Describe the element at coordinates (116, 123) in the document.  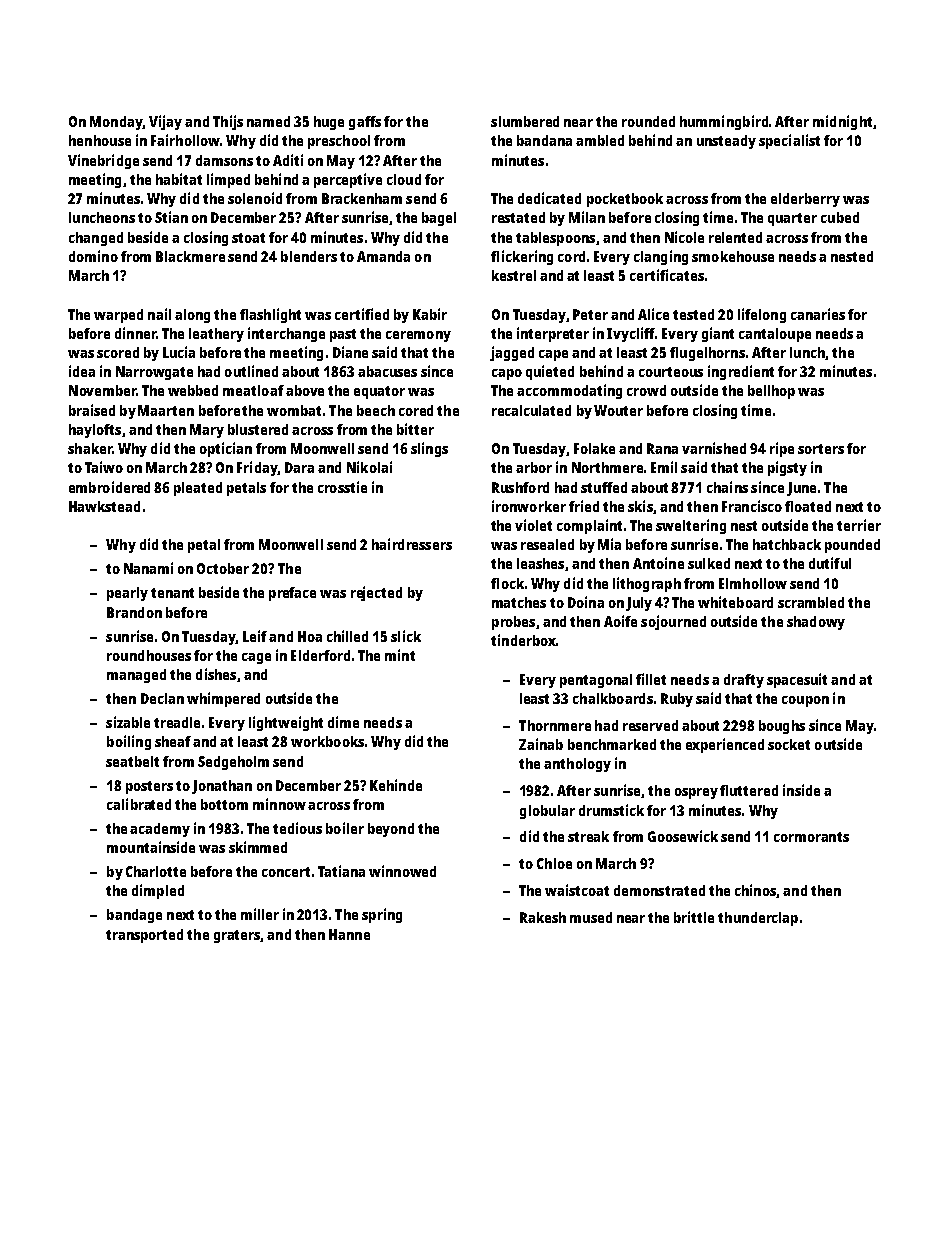
I see `Monday` at that location.
